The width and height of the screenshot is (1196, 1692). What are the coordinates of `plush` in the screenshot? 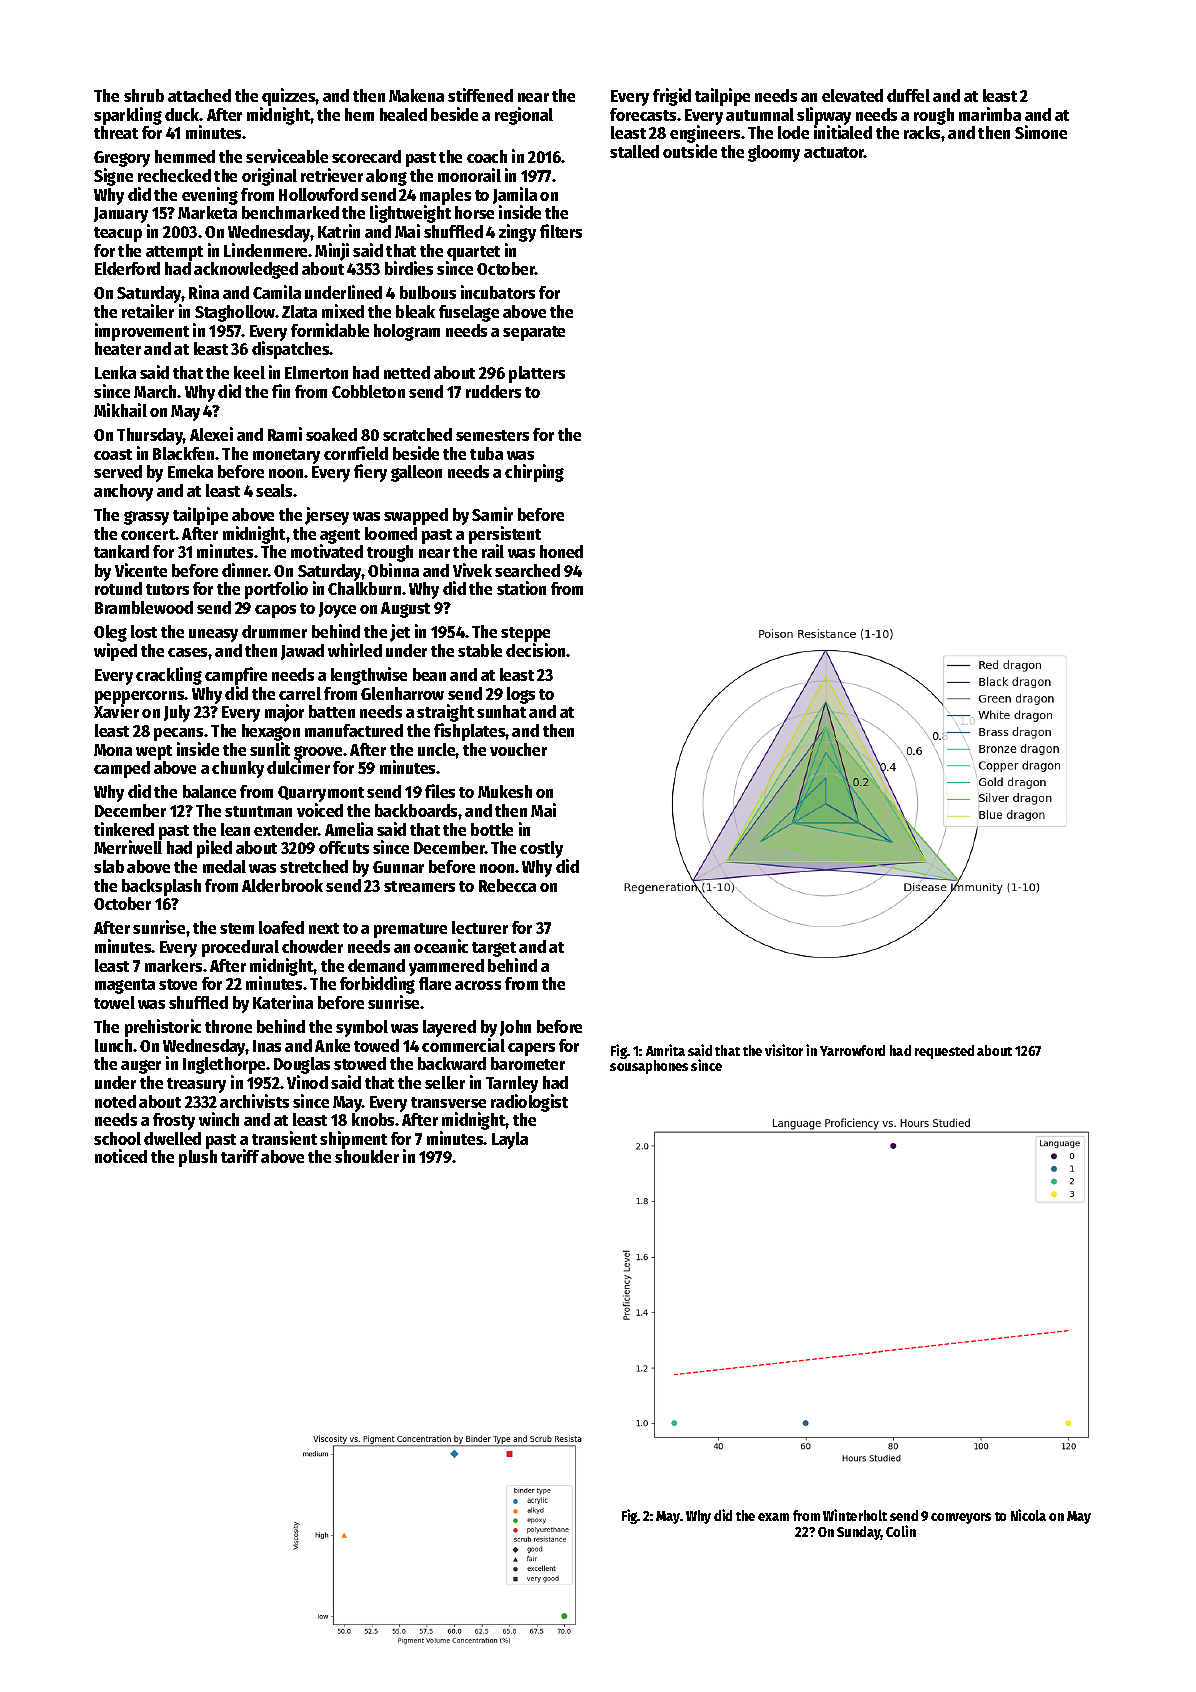 It's located at (198, 1158).
